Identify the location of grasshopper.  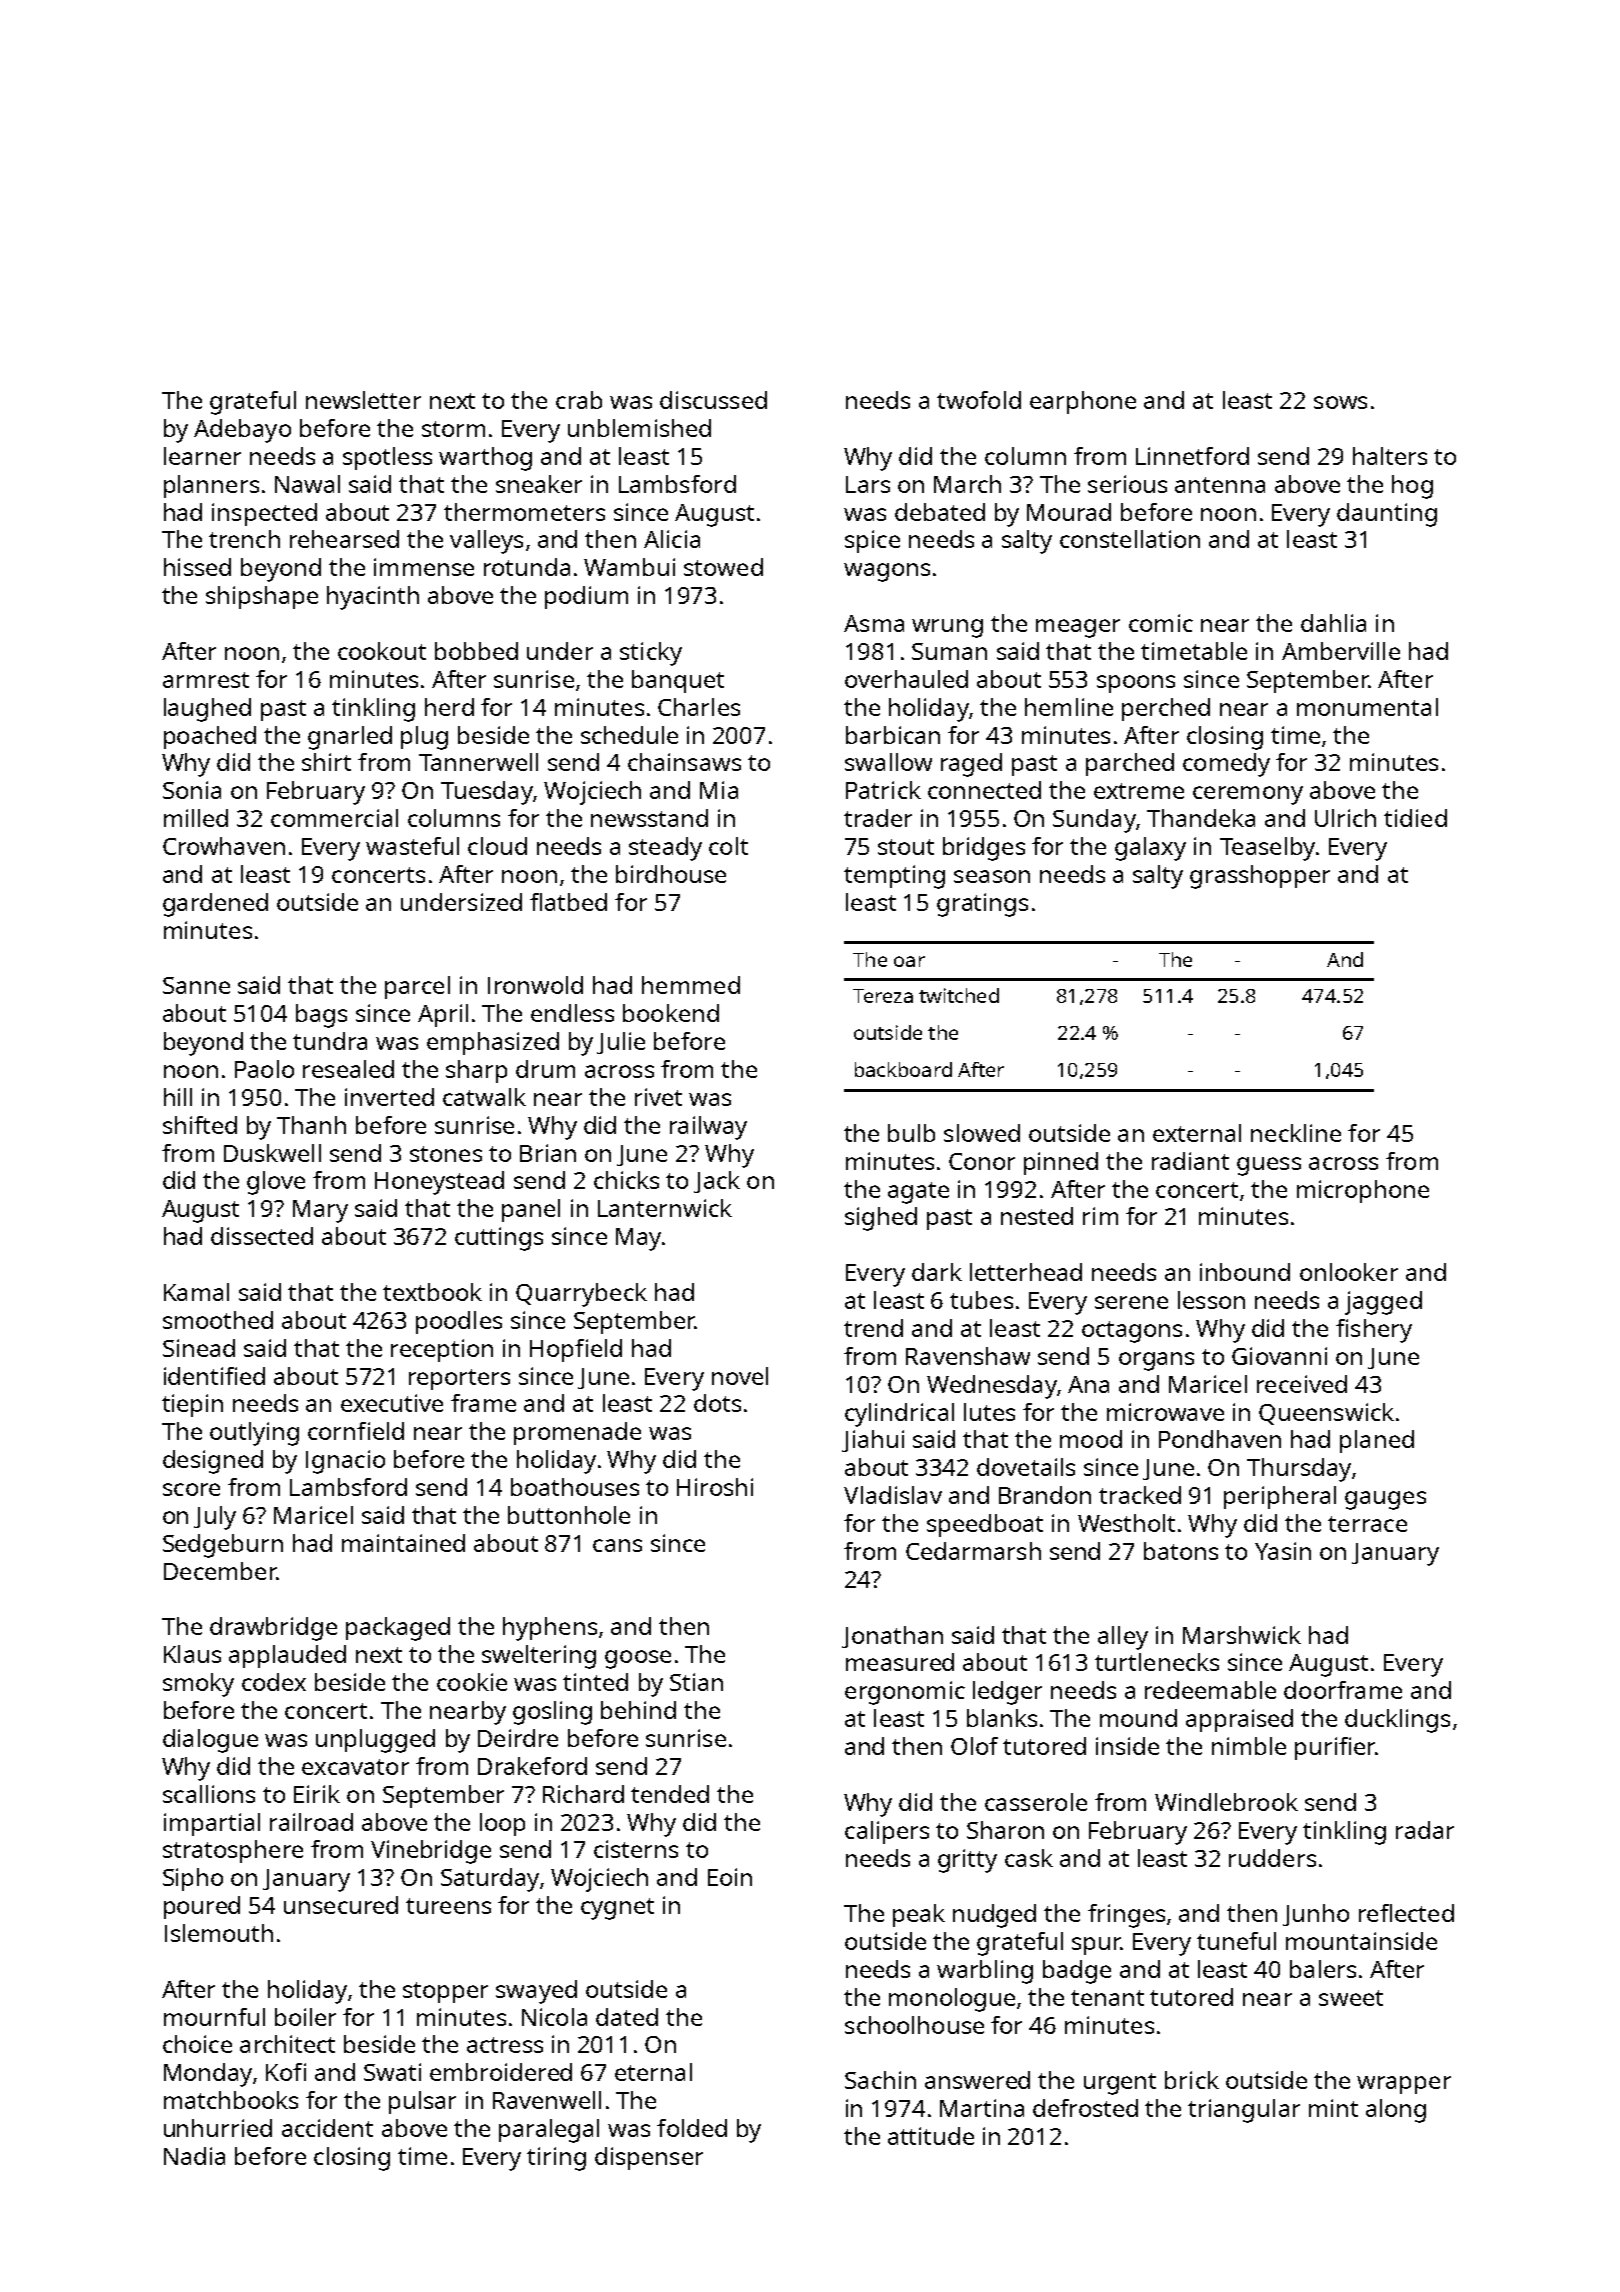
(1260, 877).
